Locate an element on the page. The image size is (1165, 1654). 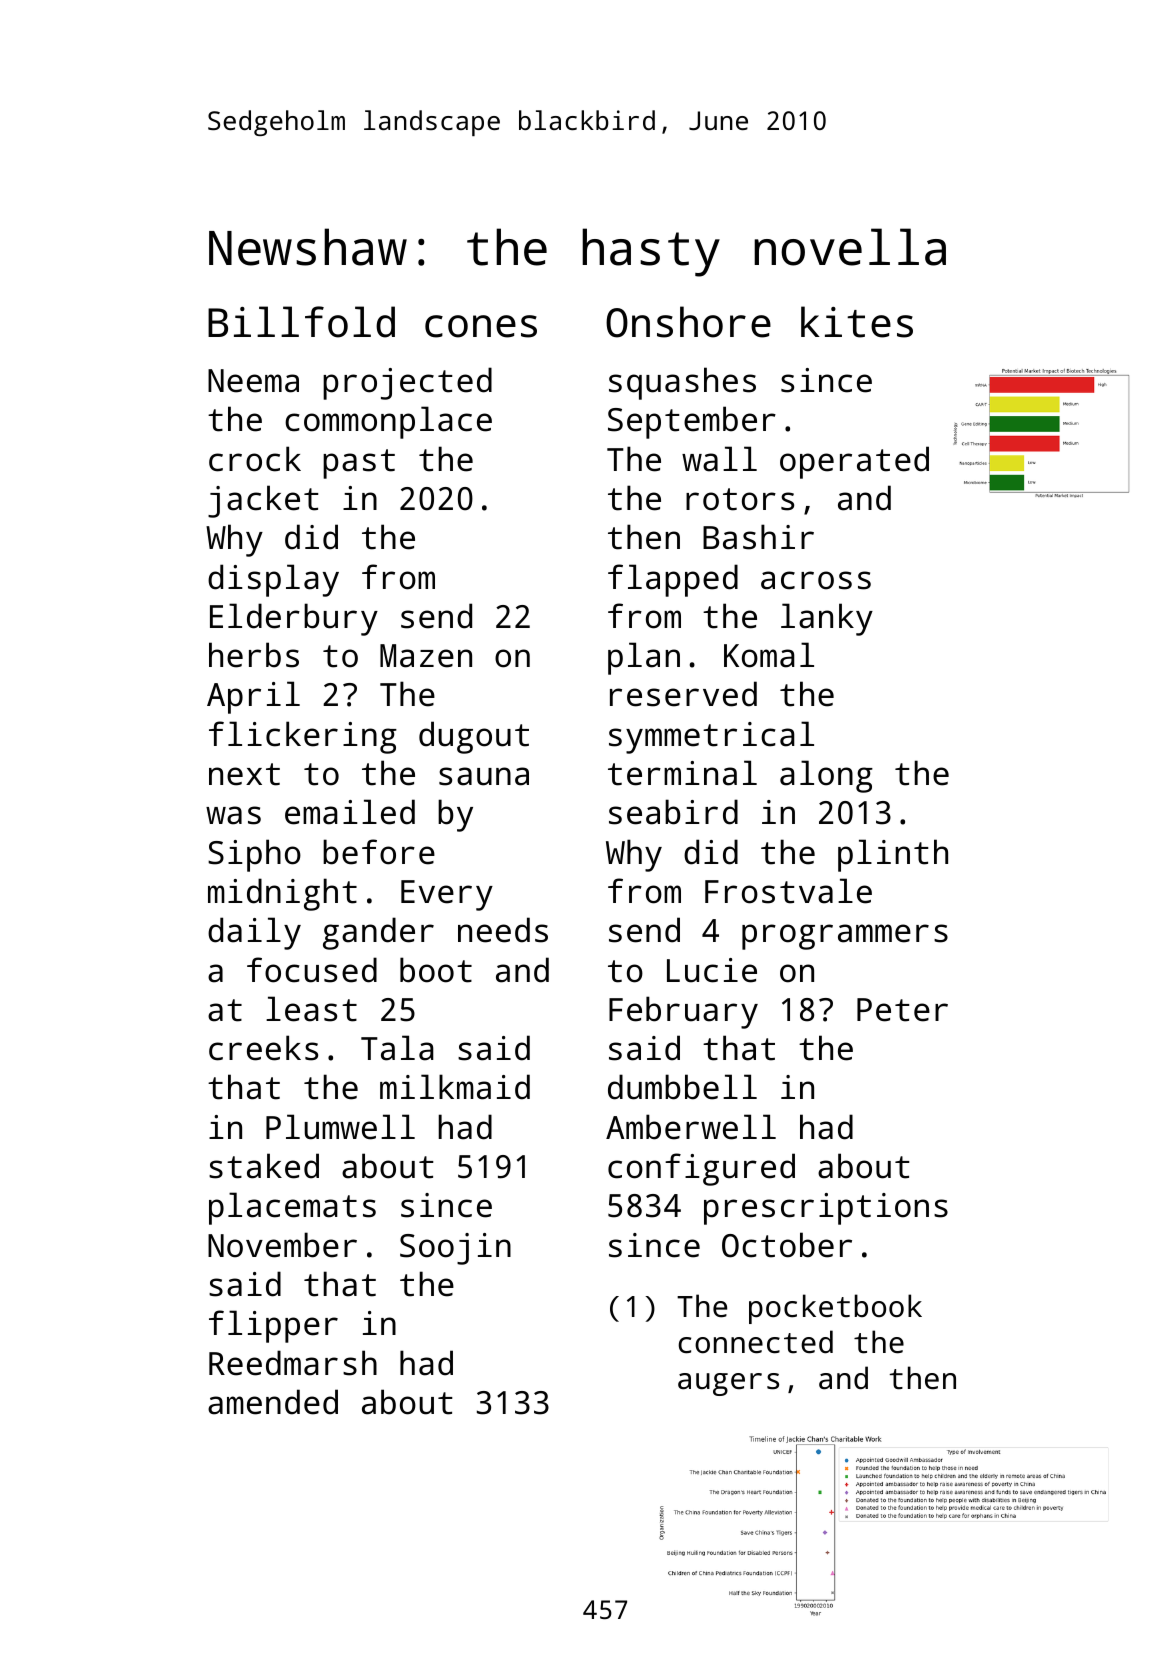
pocketbook is located at coordinates (835, 1309).
